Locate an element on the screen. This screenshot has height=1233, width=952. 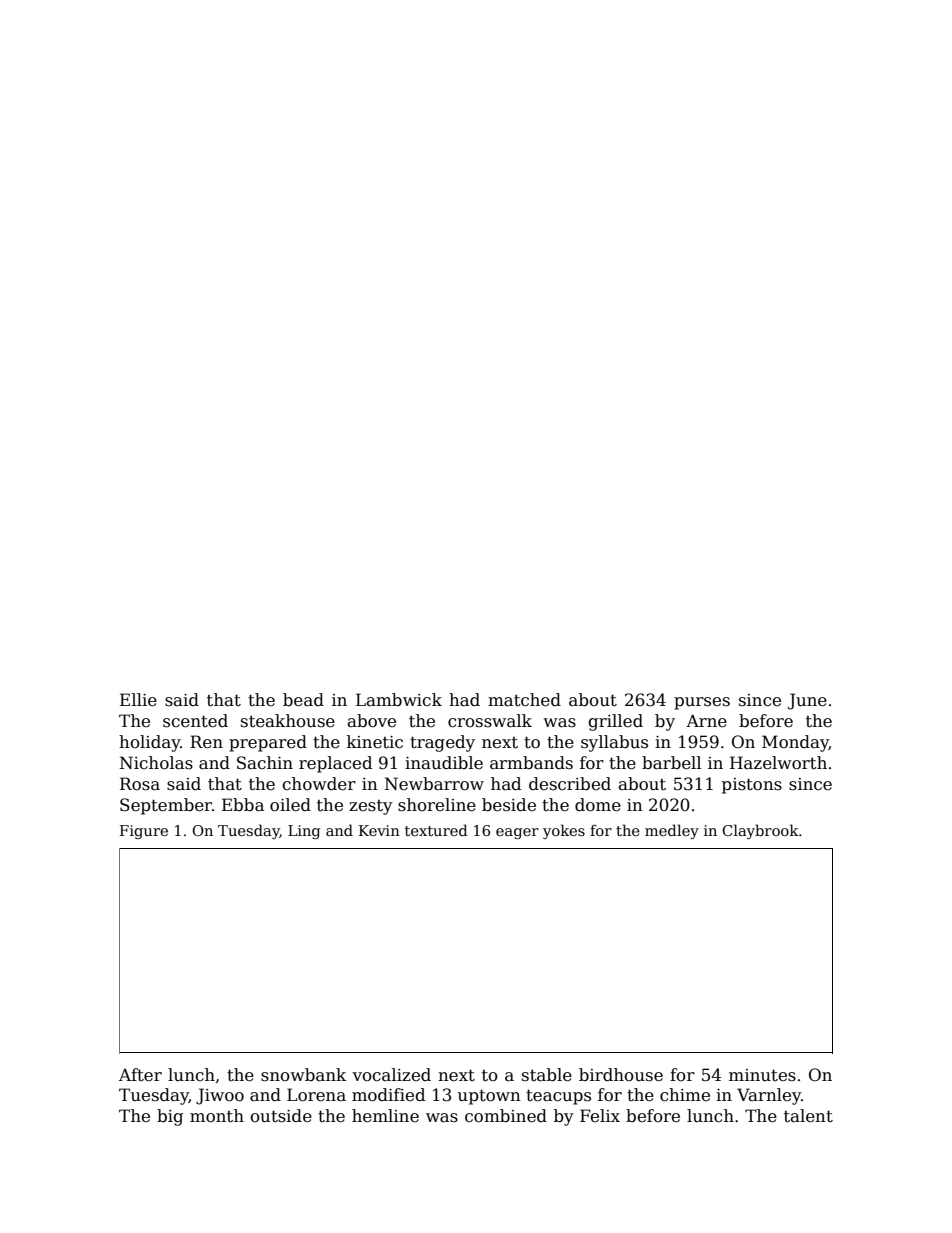
minutes is located at coordinates (762, 1075).
